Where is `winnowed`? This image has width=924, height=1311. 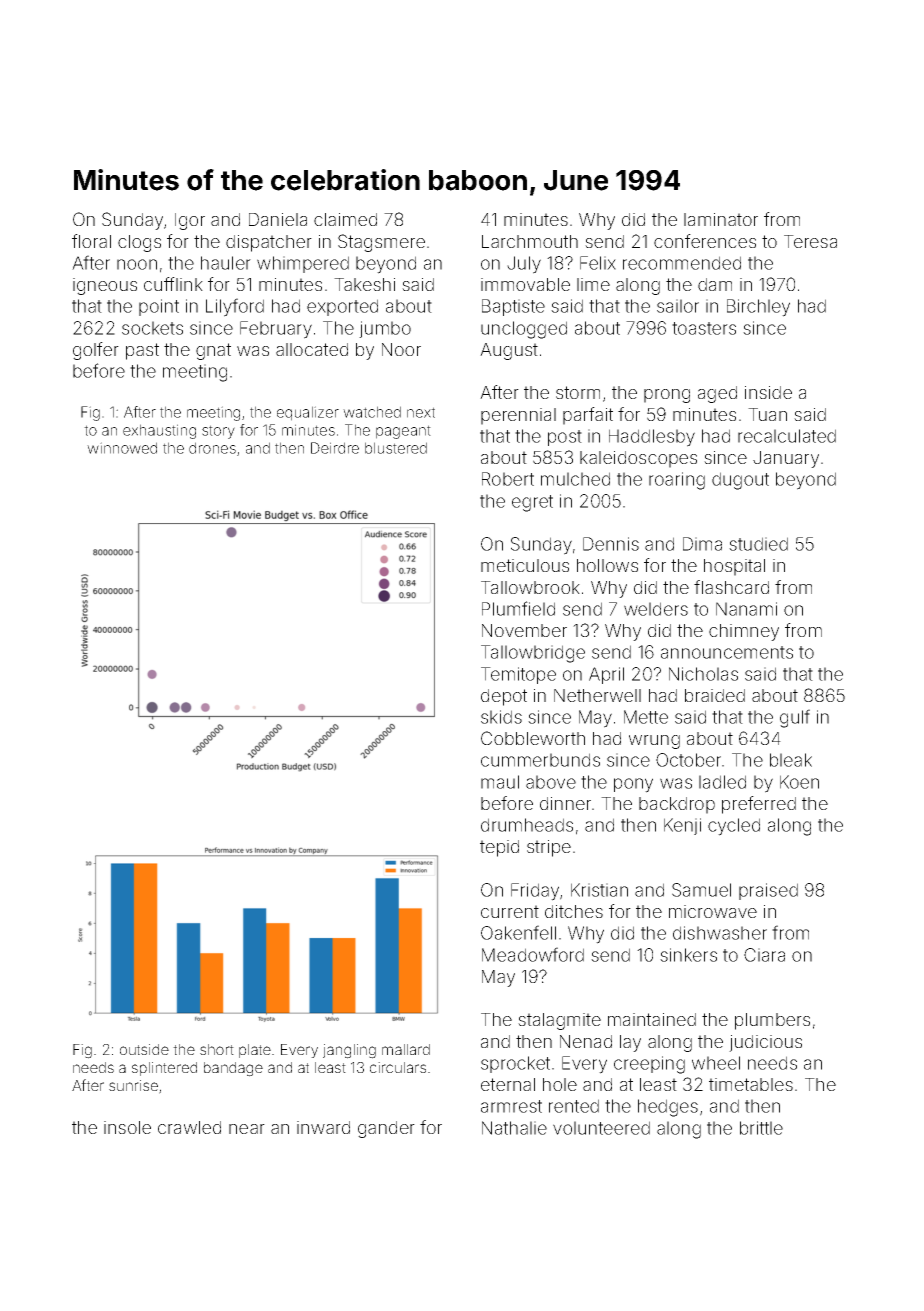 winnowed is located at coordinates (122, 448).
